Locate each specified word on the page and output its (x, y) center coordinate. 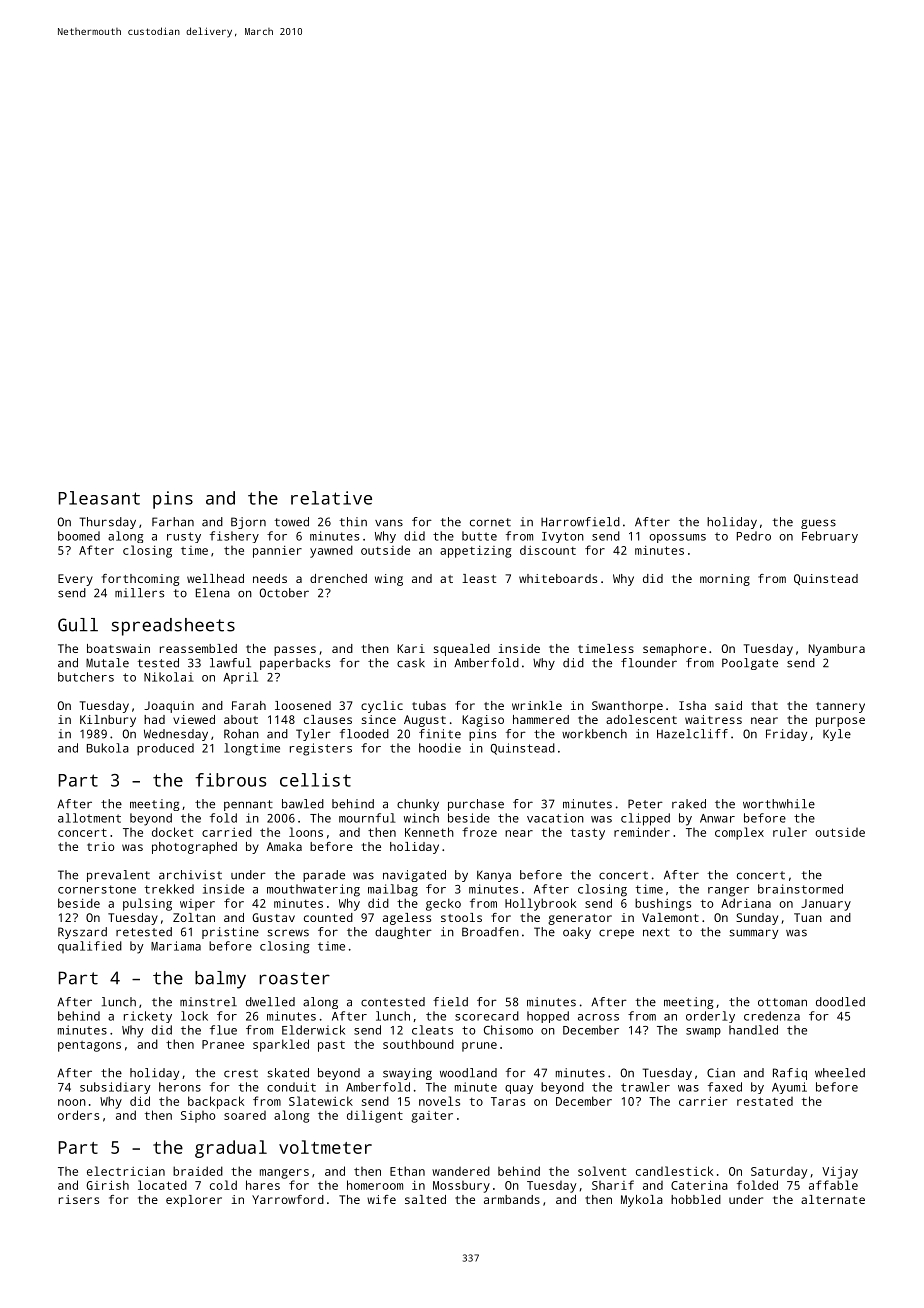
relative (331, 498)
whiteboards (558, 578)
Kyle (837, 735)
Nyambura (837, 650)
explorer (194, 1201)
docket (172, 832)
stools (461, 917)
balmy (220, 980)
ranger (728, 892)
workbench (594, 734)
